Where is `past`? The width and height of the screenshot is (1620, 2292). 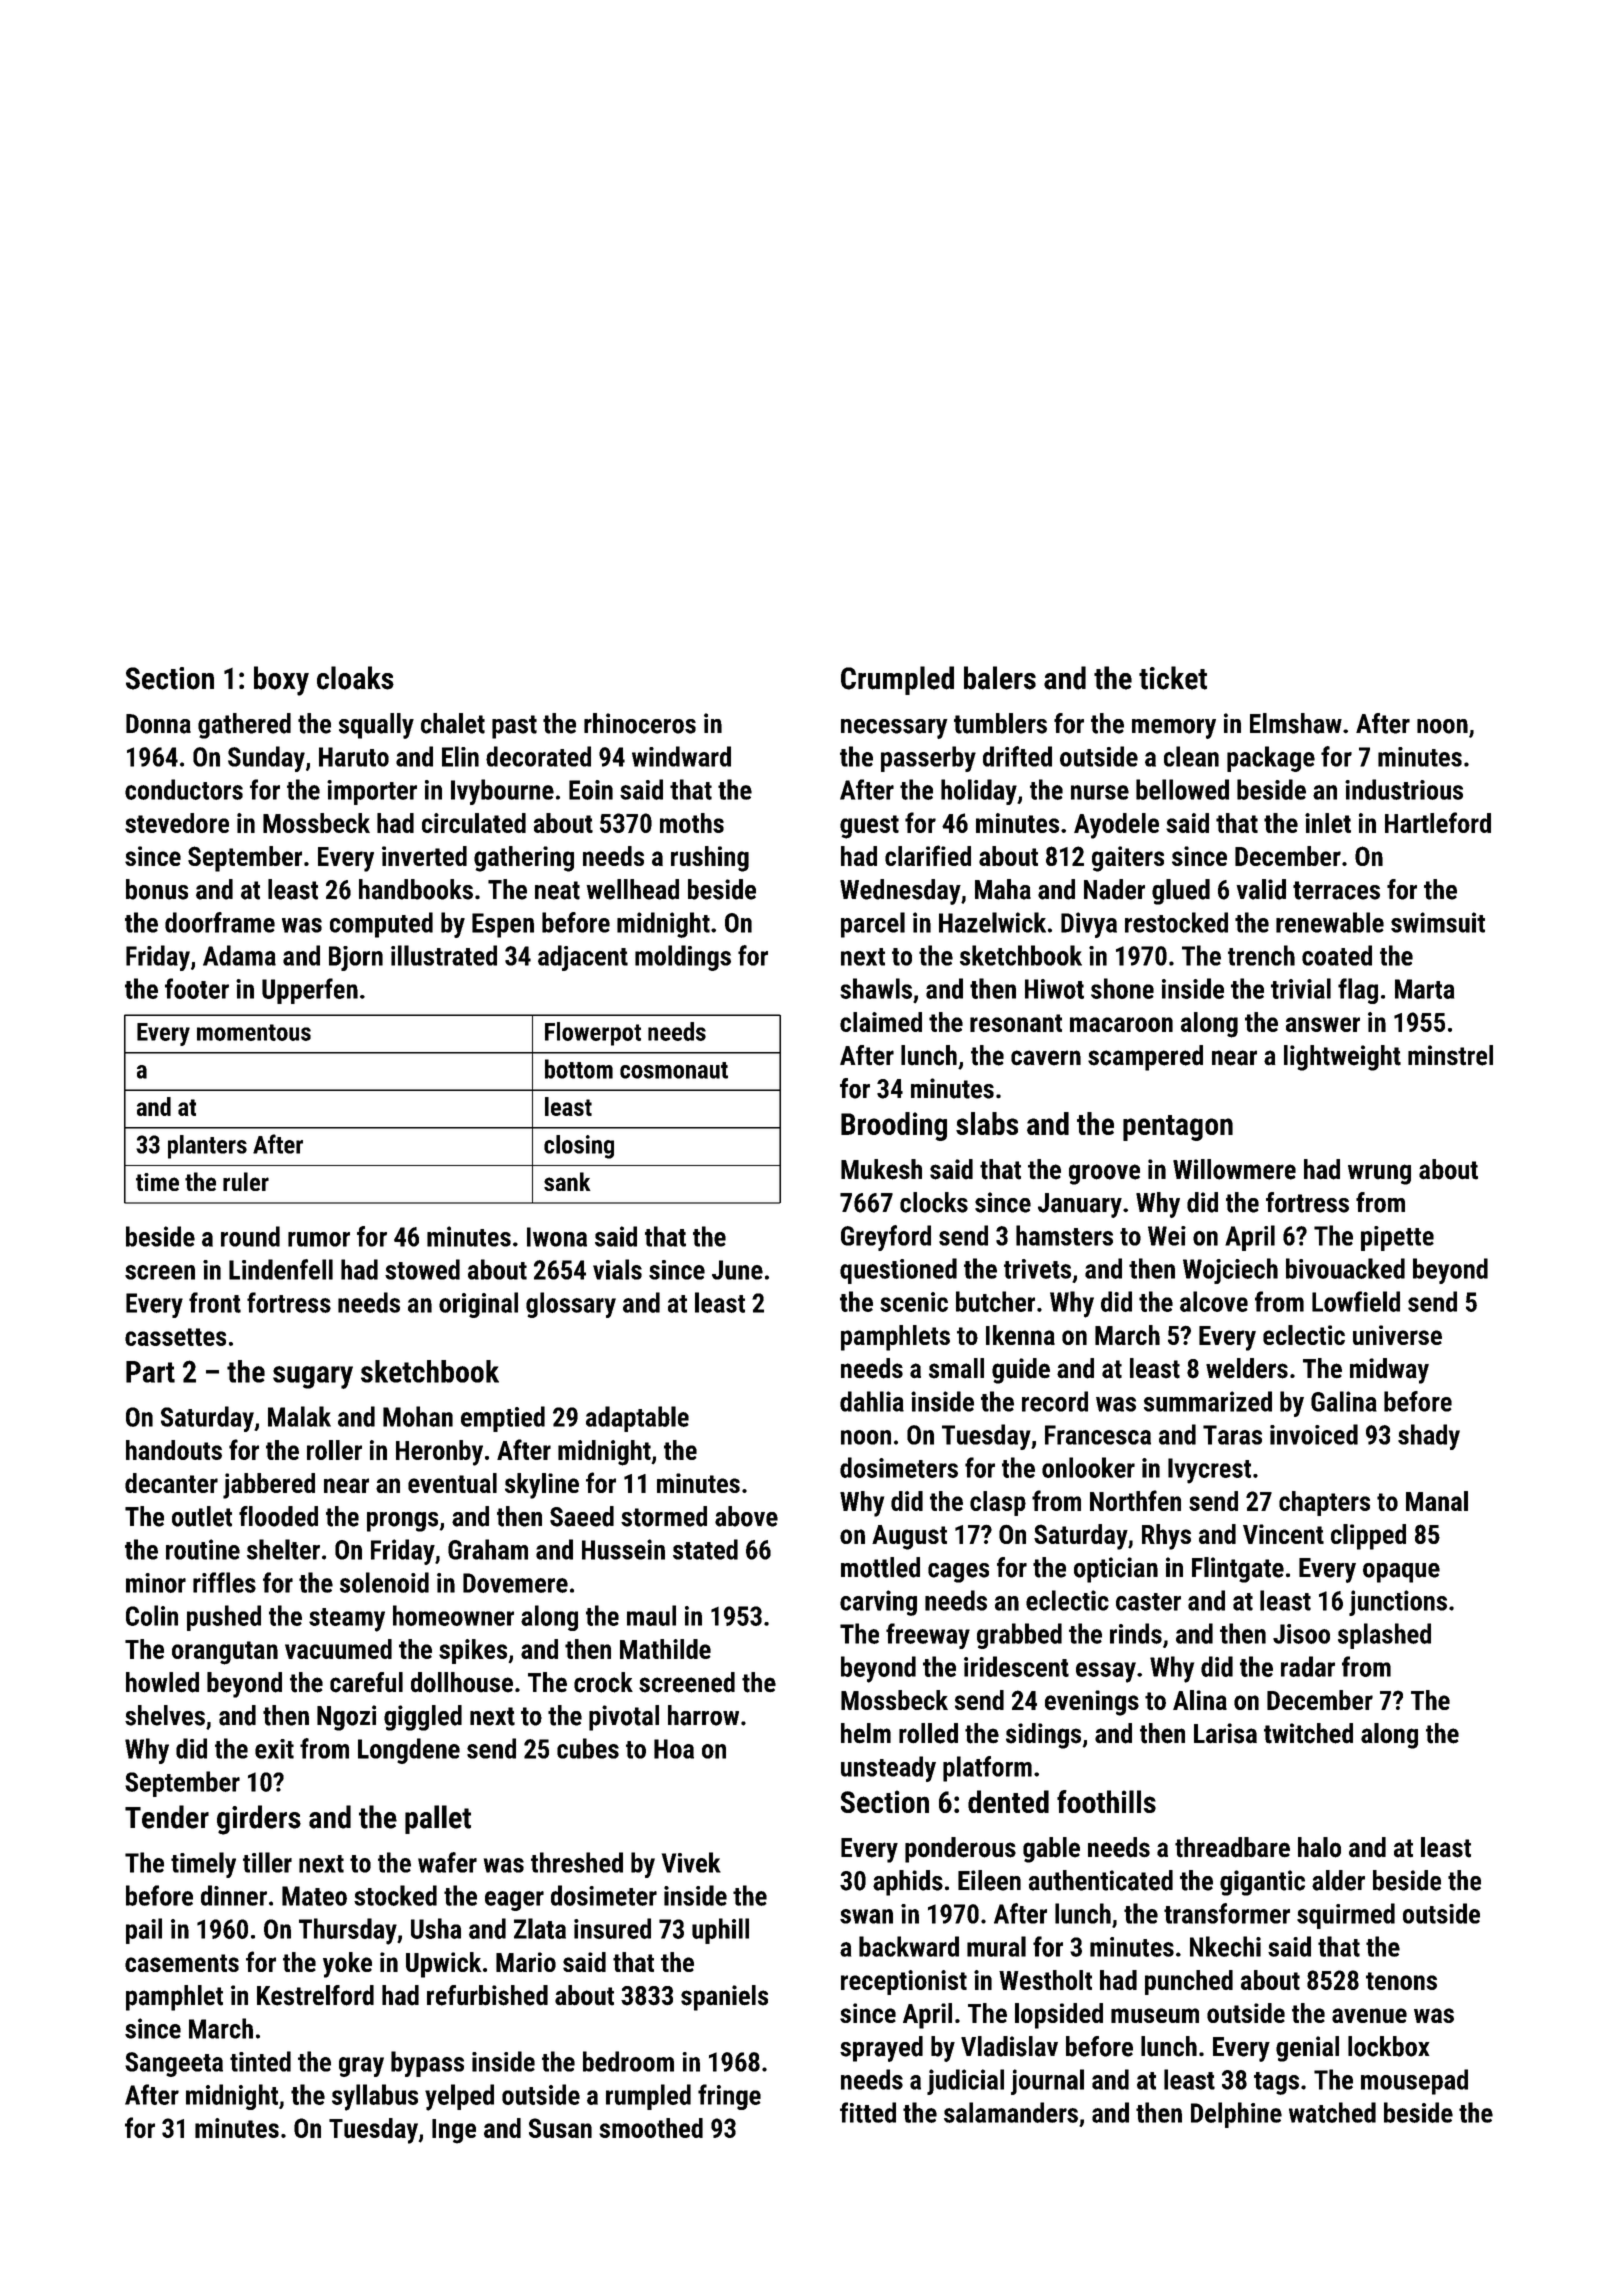
past is located at coordinates (514, 727).
